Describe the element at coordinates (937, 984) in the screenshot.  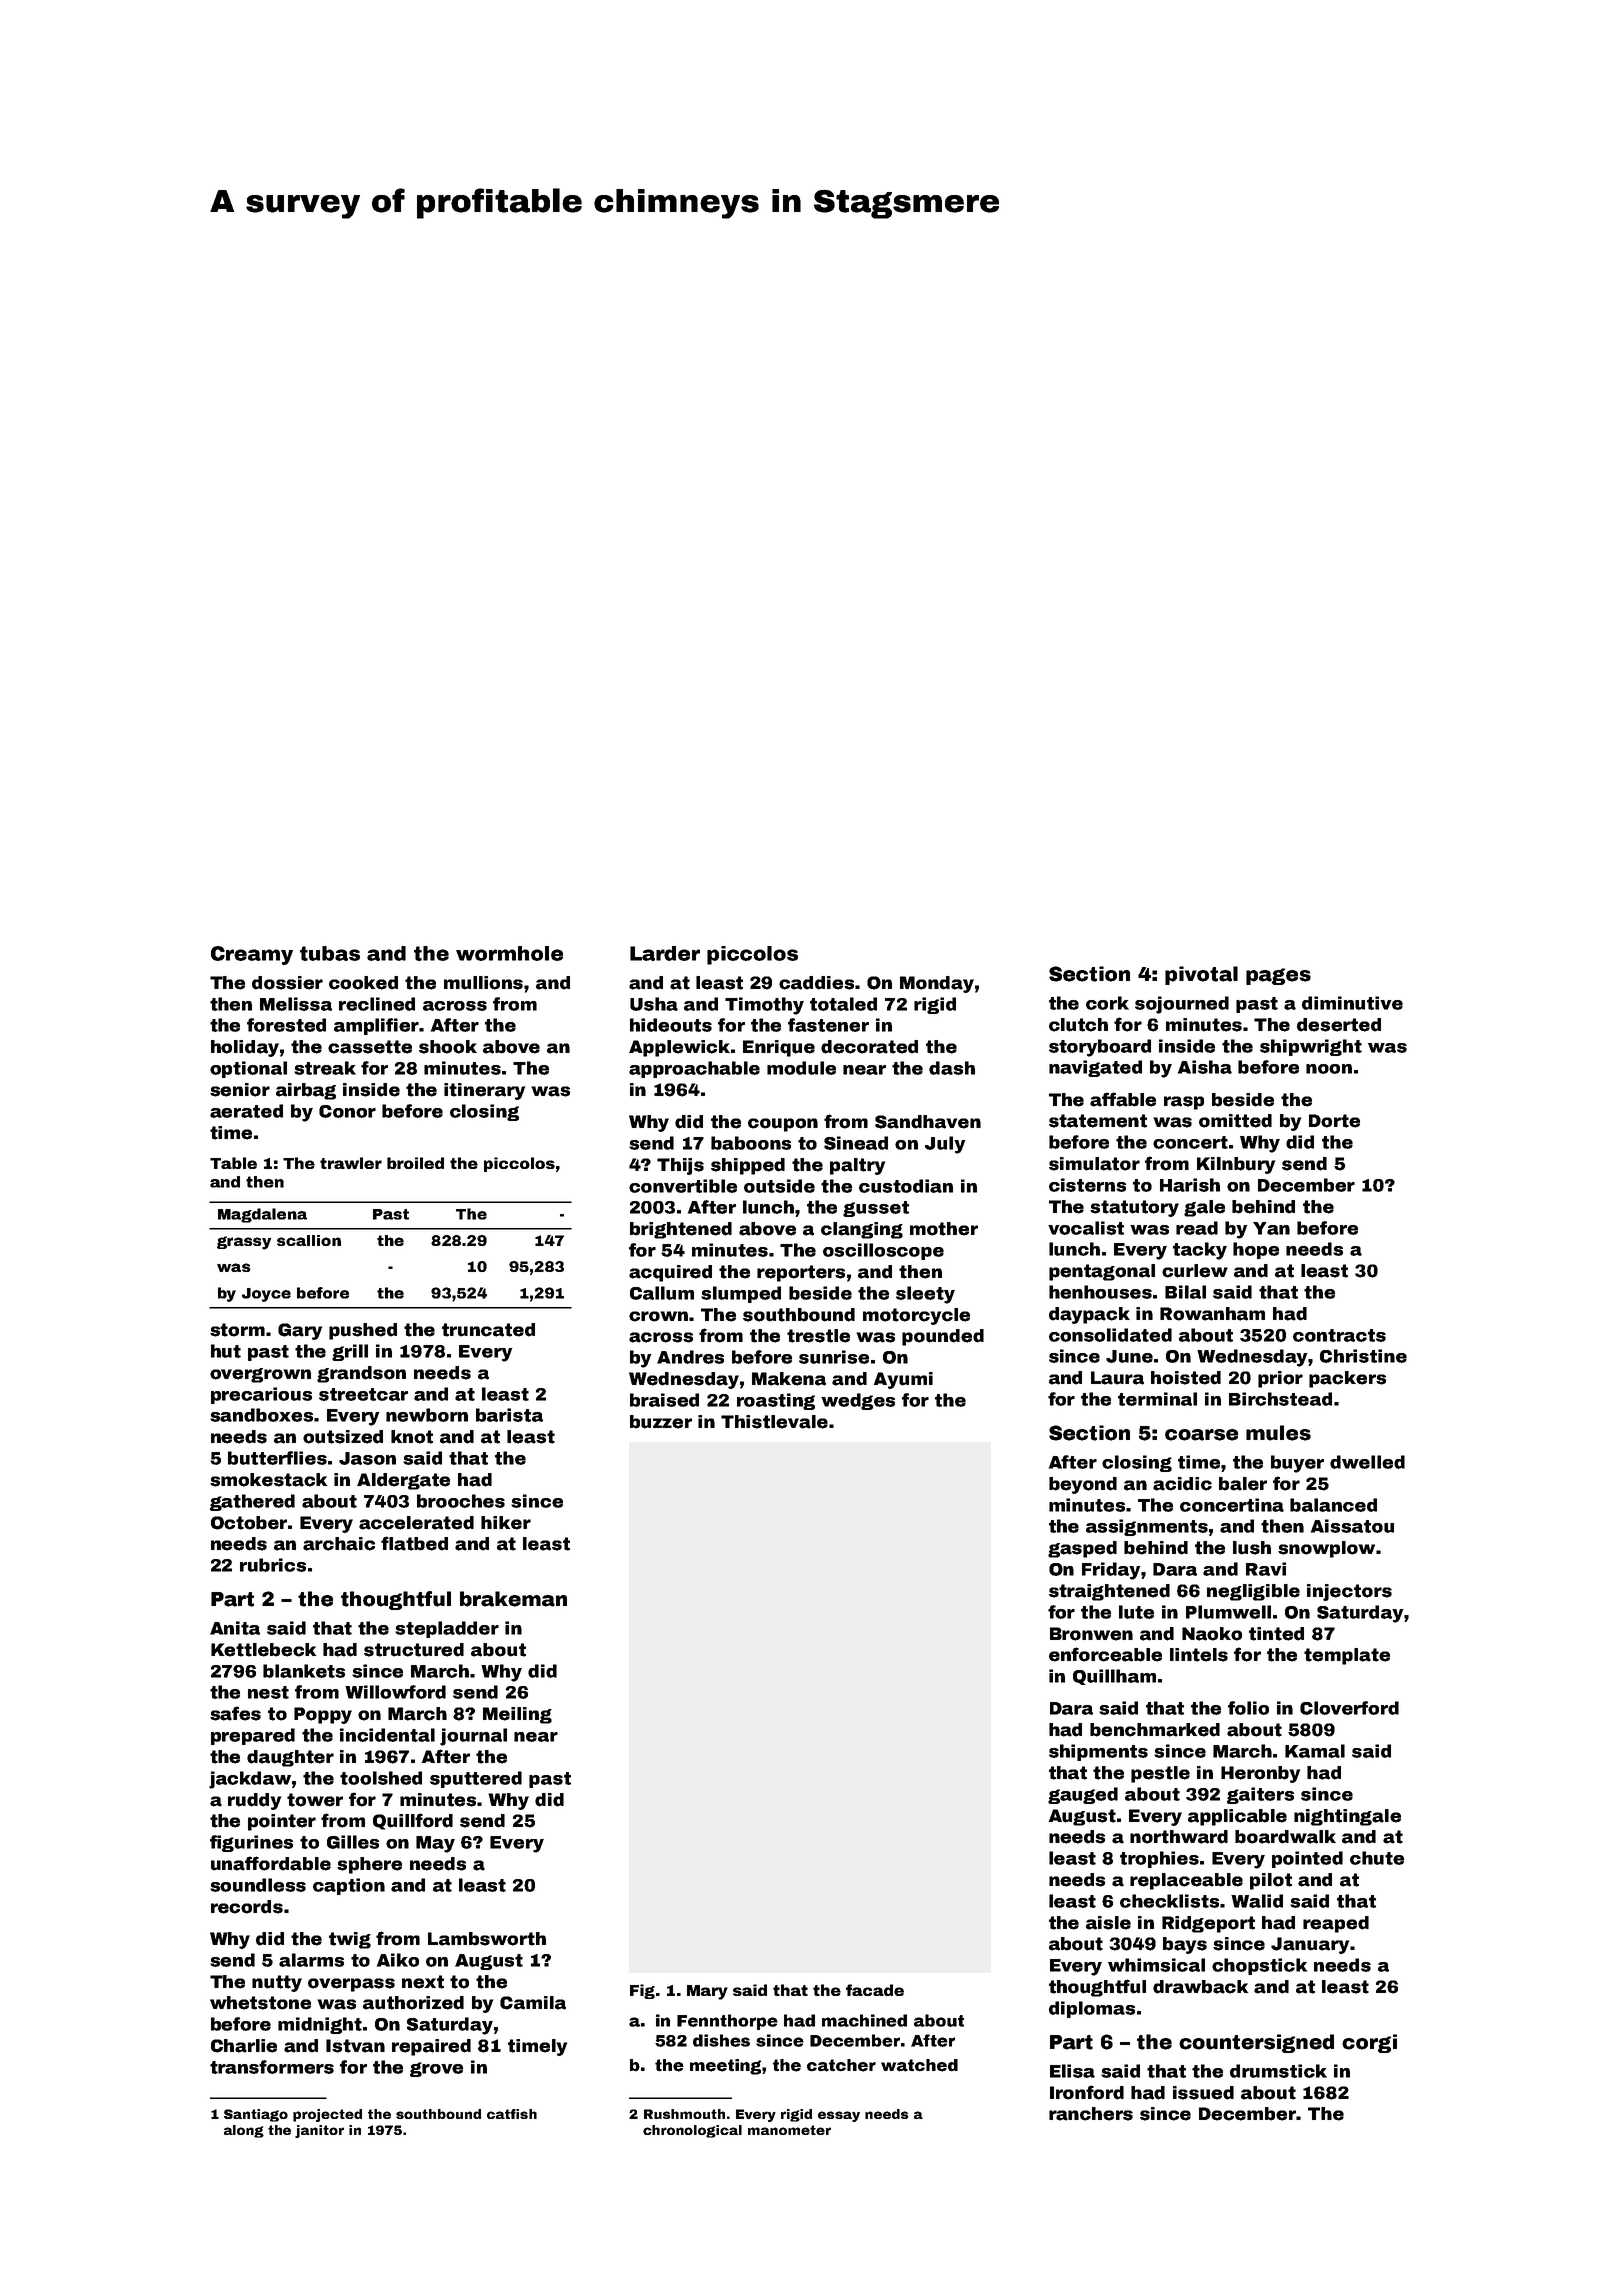
I see `Monday` at that location.
